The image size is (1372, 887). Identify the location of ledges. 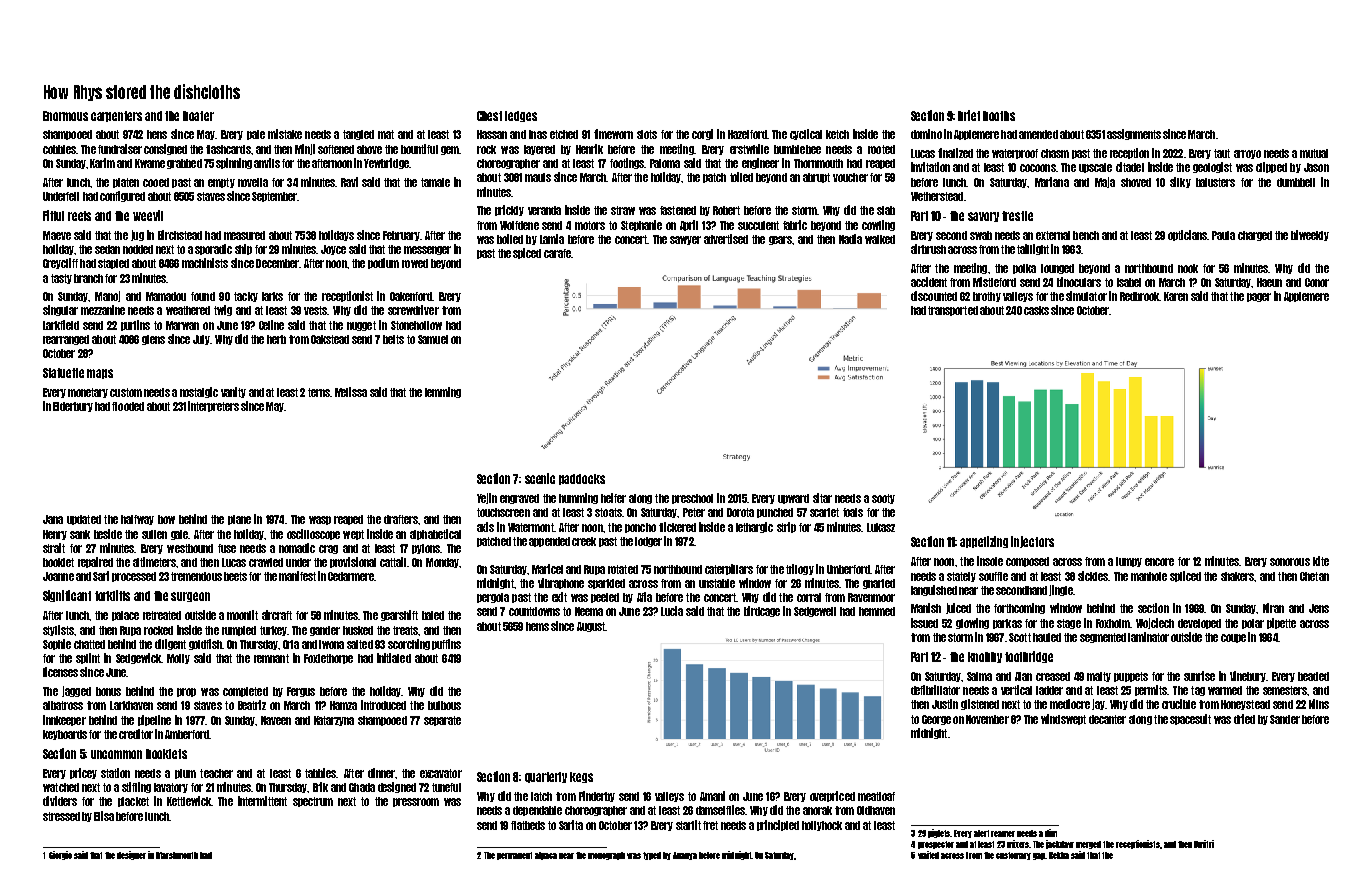
(521, 116).
